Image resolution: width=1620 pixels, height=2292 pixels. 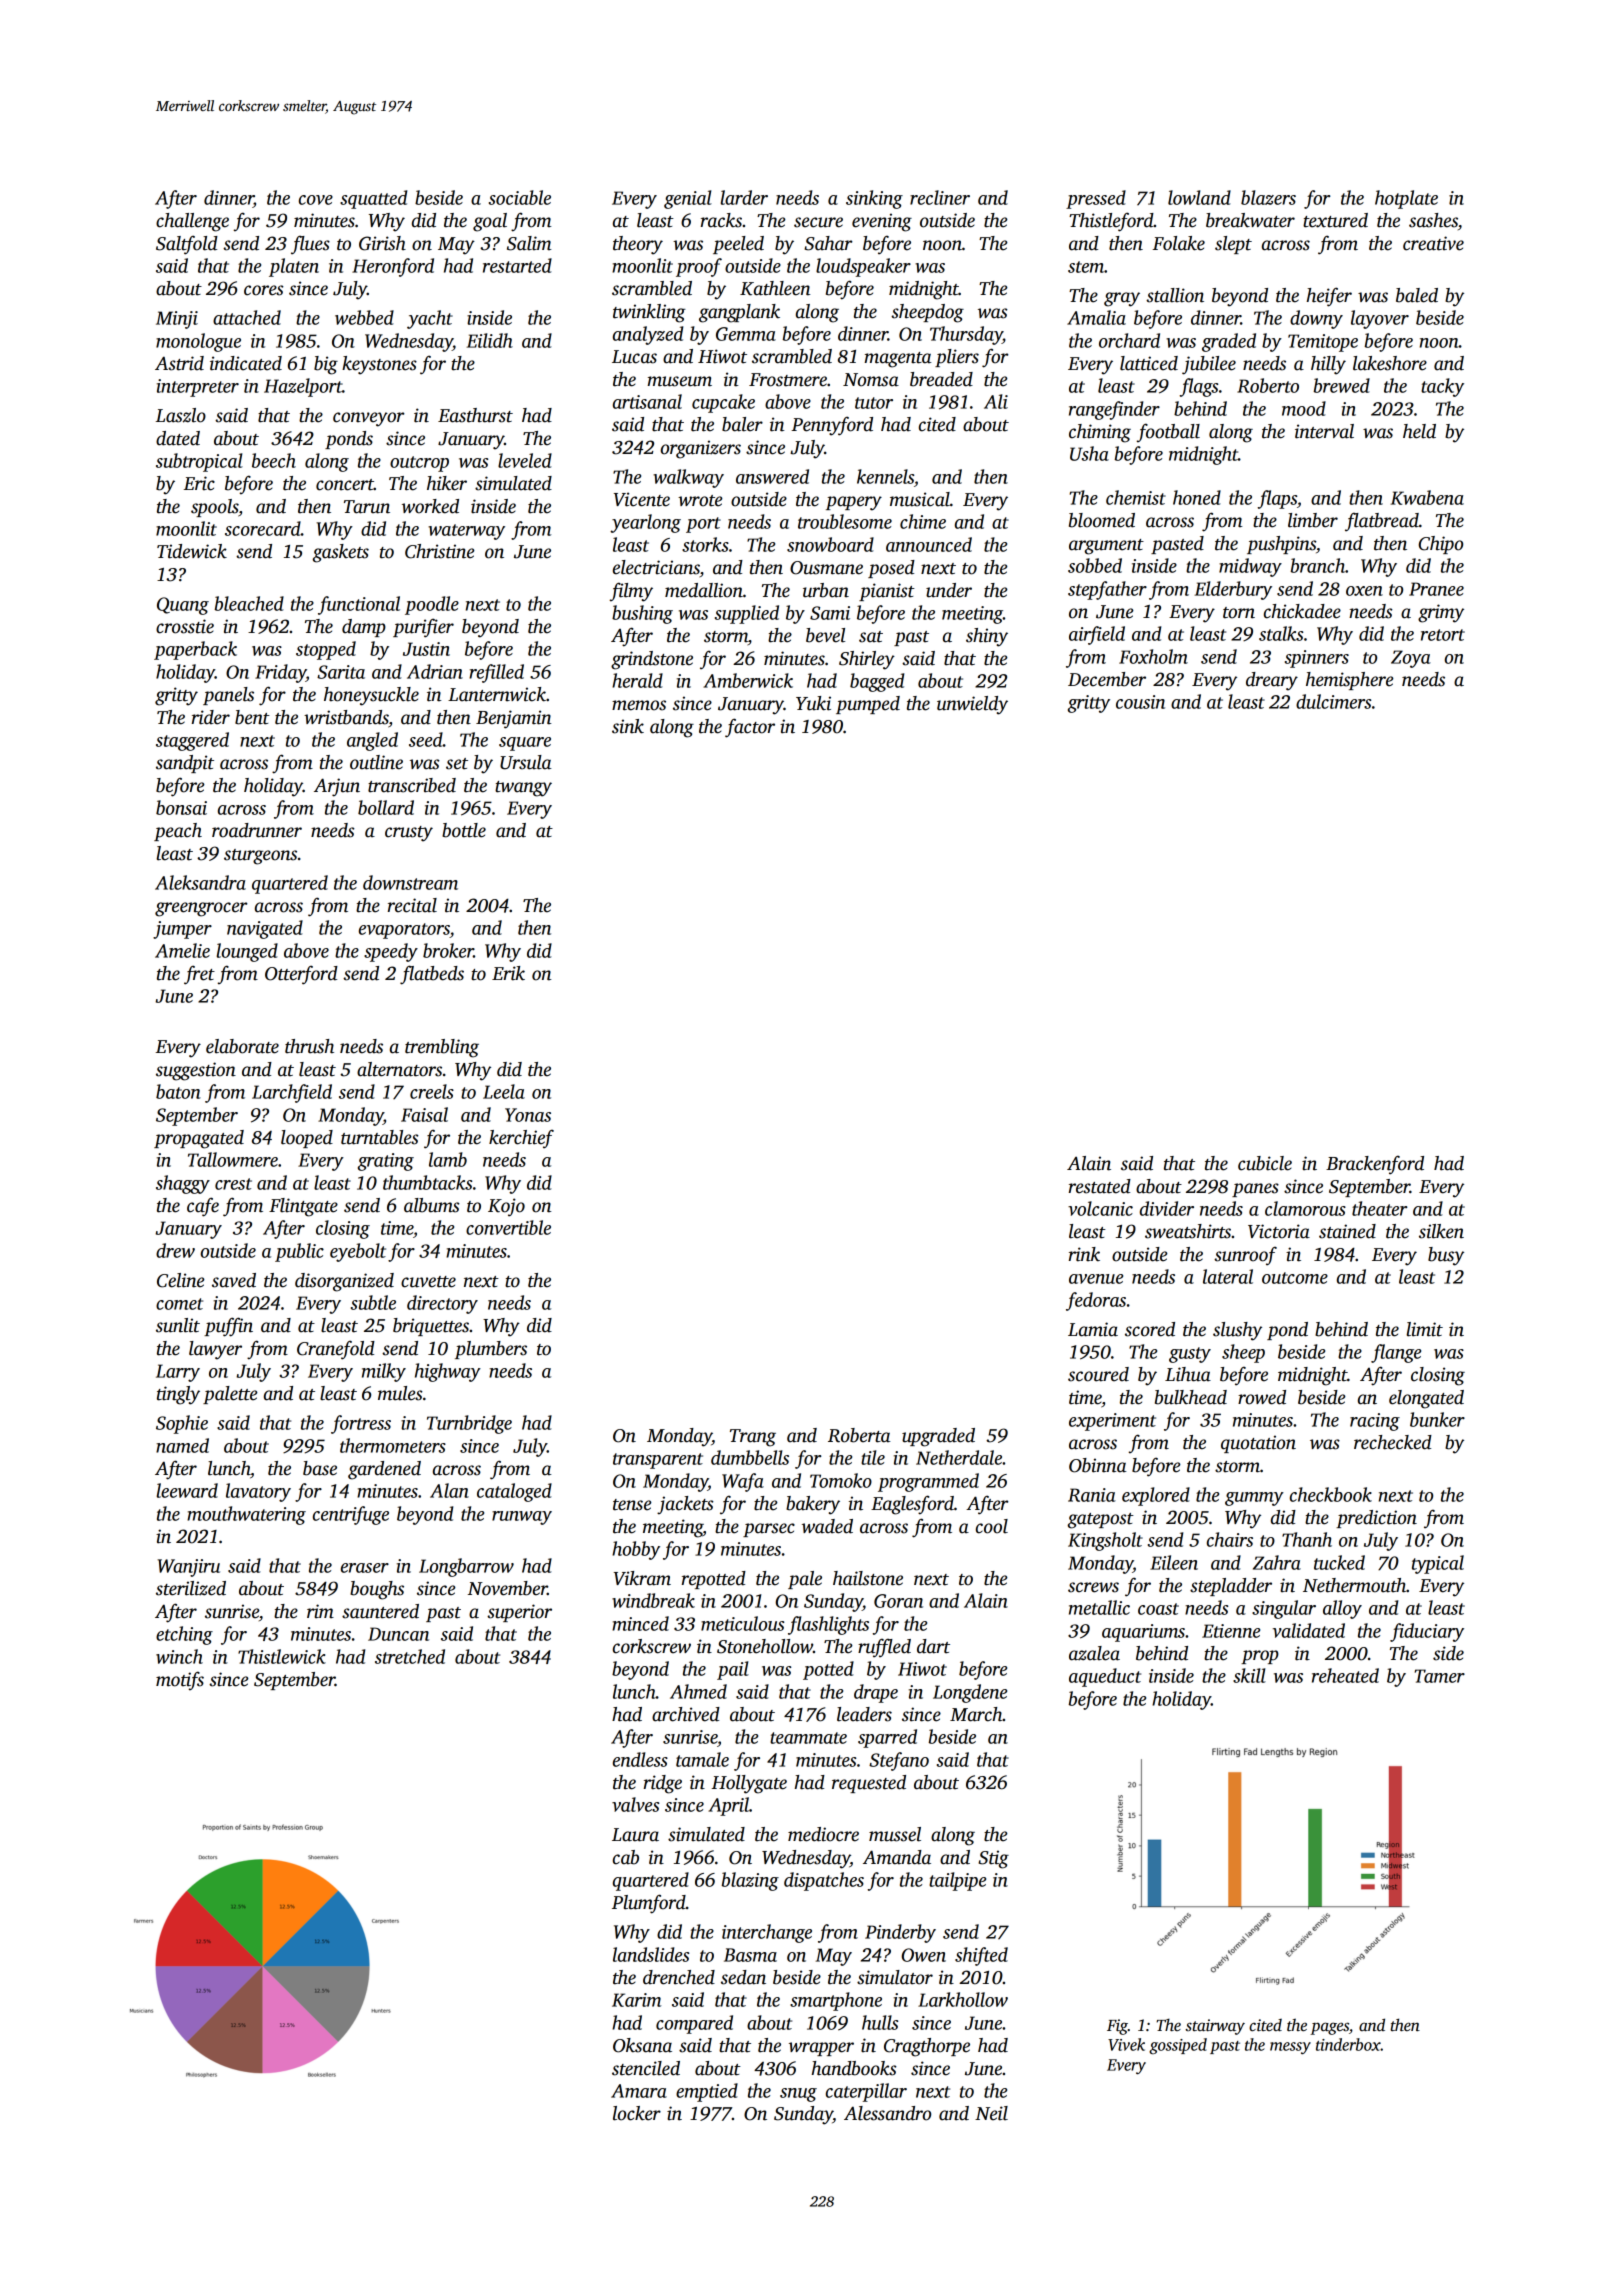 I want to click on subtle, so click(x=373, y=1302).
